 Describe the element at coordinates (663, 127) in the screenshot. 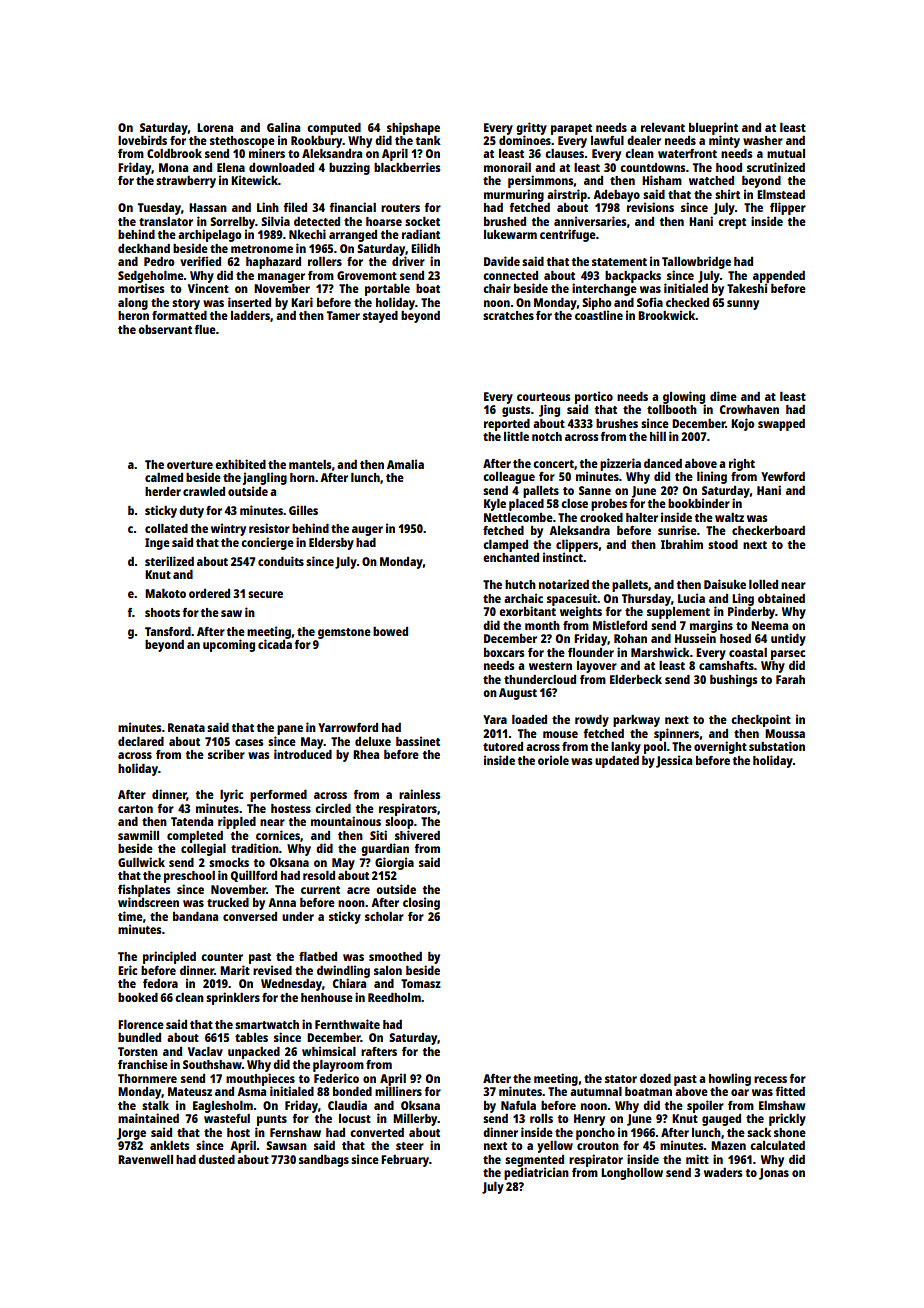

I see `relevant` at that location.
